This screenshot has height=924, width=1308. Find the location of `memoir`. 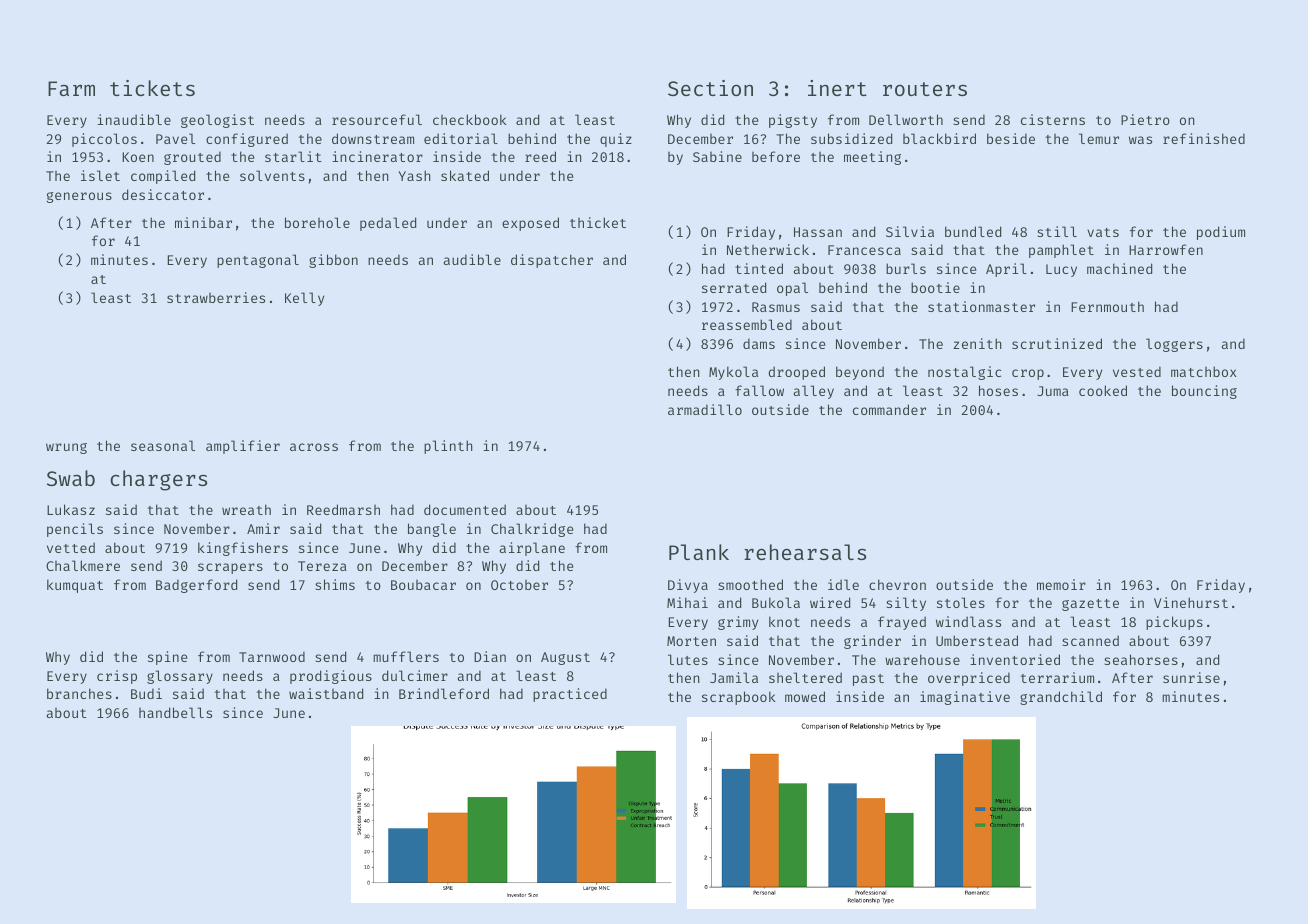

memoir is located at coordinates (1061, 584).
